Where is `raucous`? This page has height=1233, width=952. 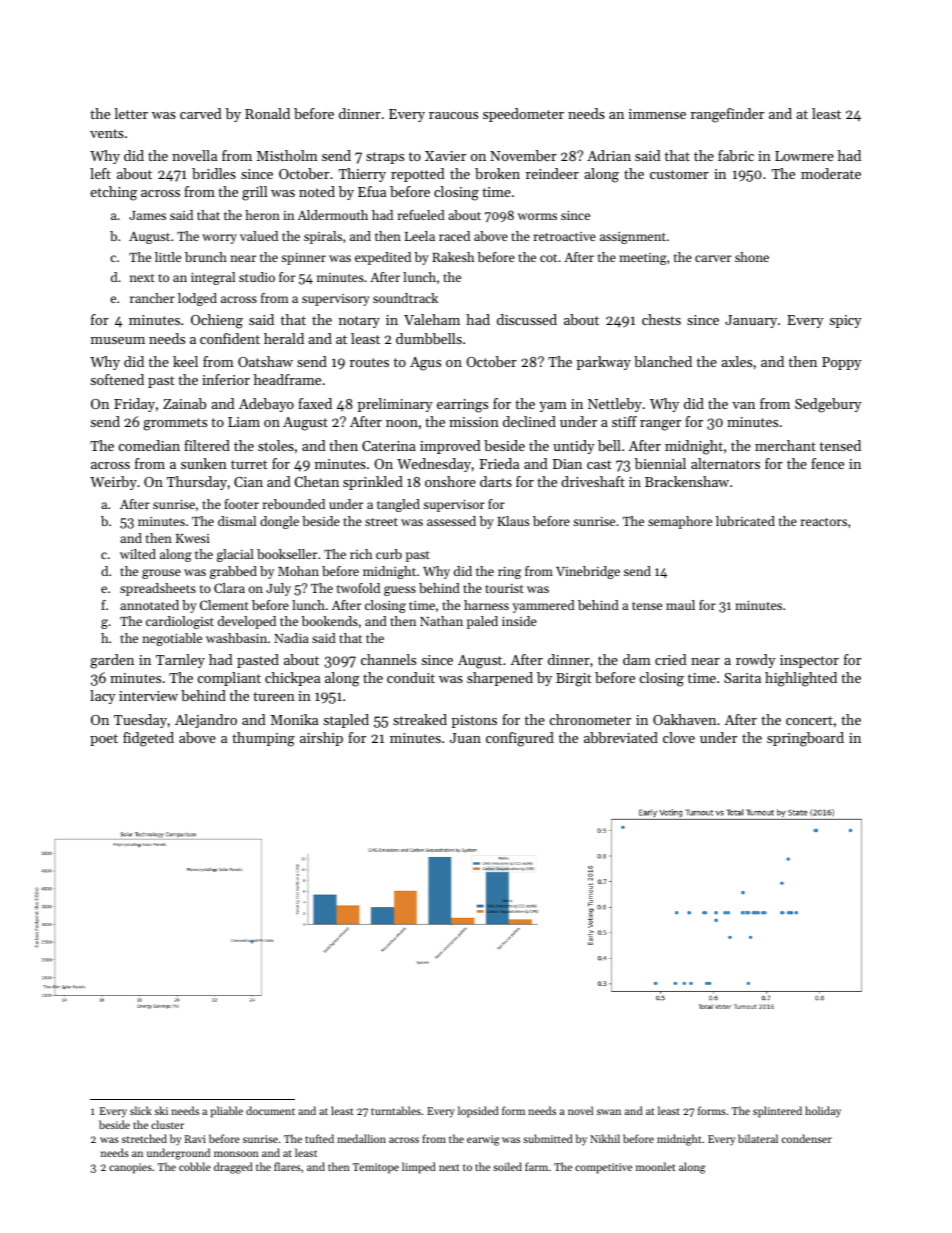 raucous is located at coordinates (453, 115).
